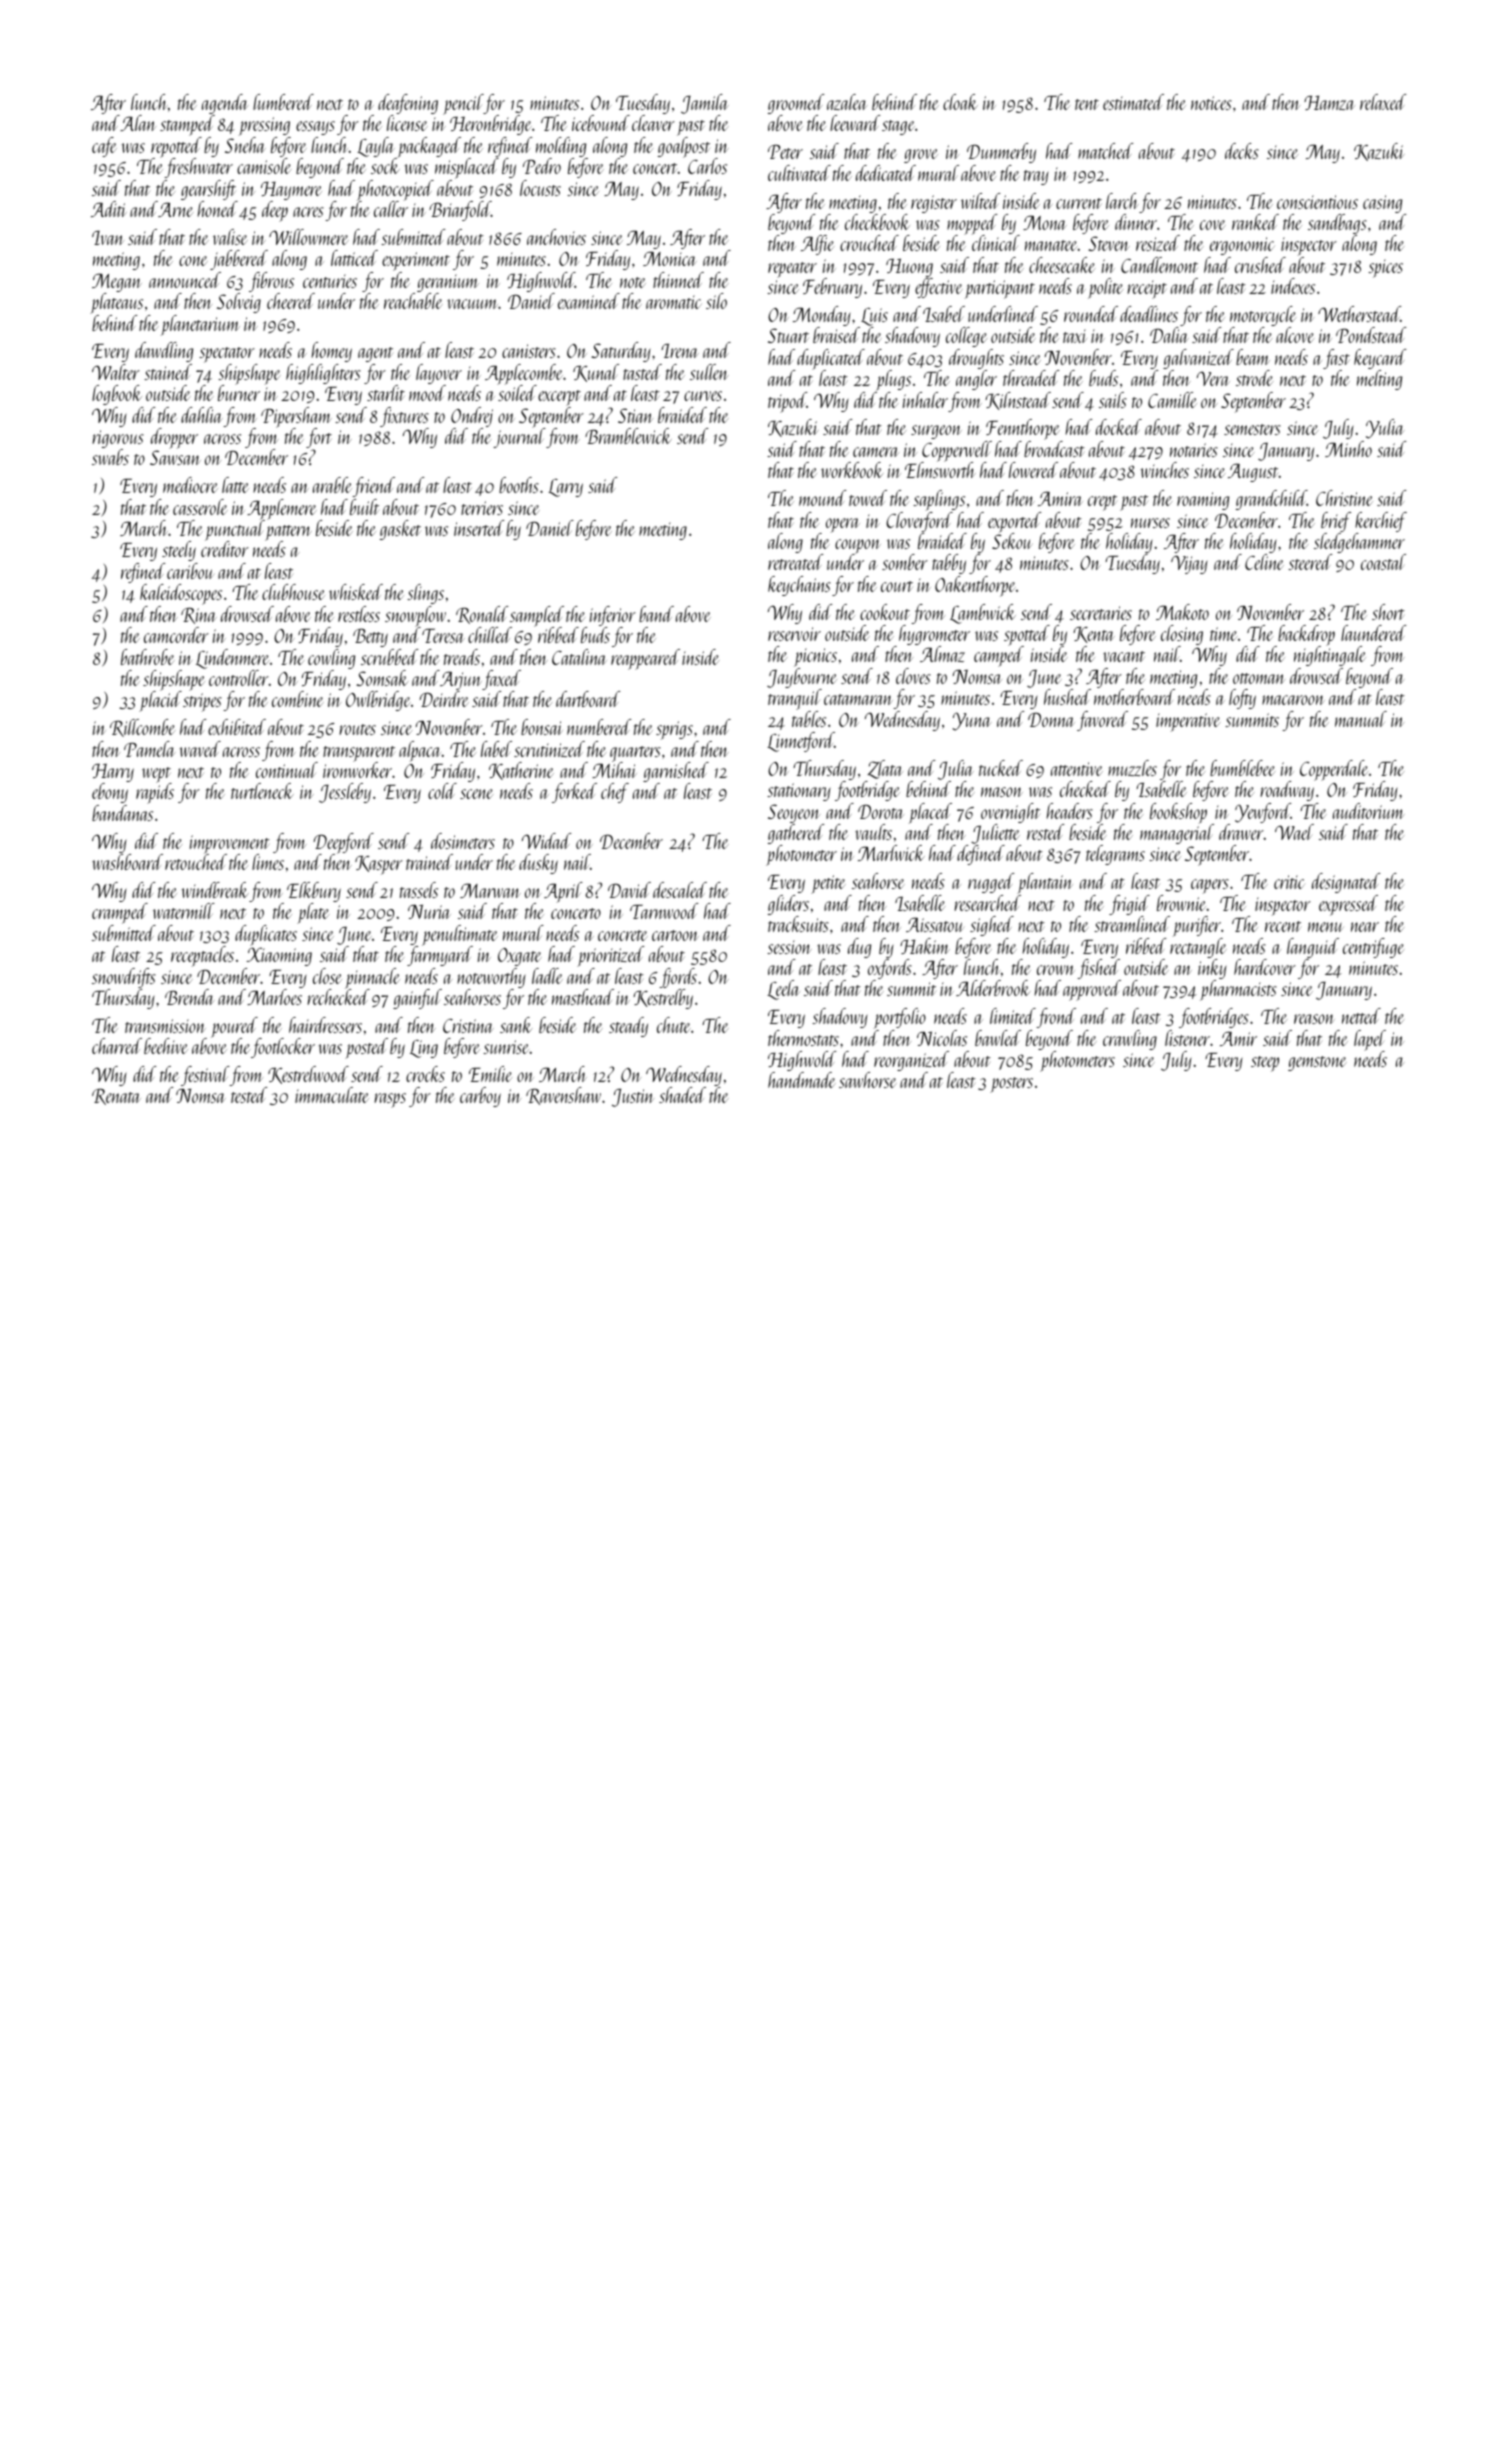  What do you see at coordinates (1102, 721) in the page?
I see `favored` at bounding box center [1102, 721].
